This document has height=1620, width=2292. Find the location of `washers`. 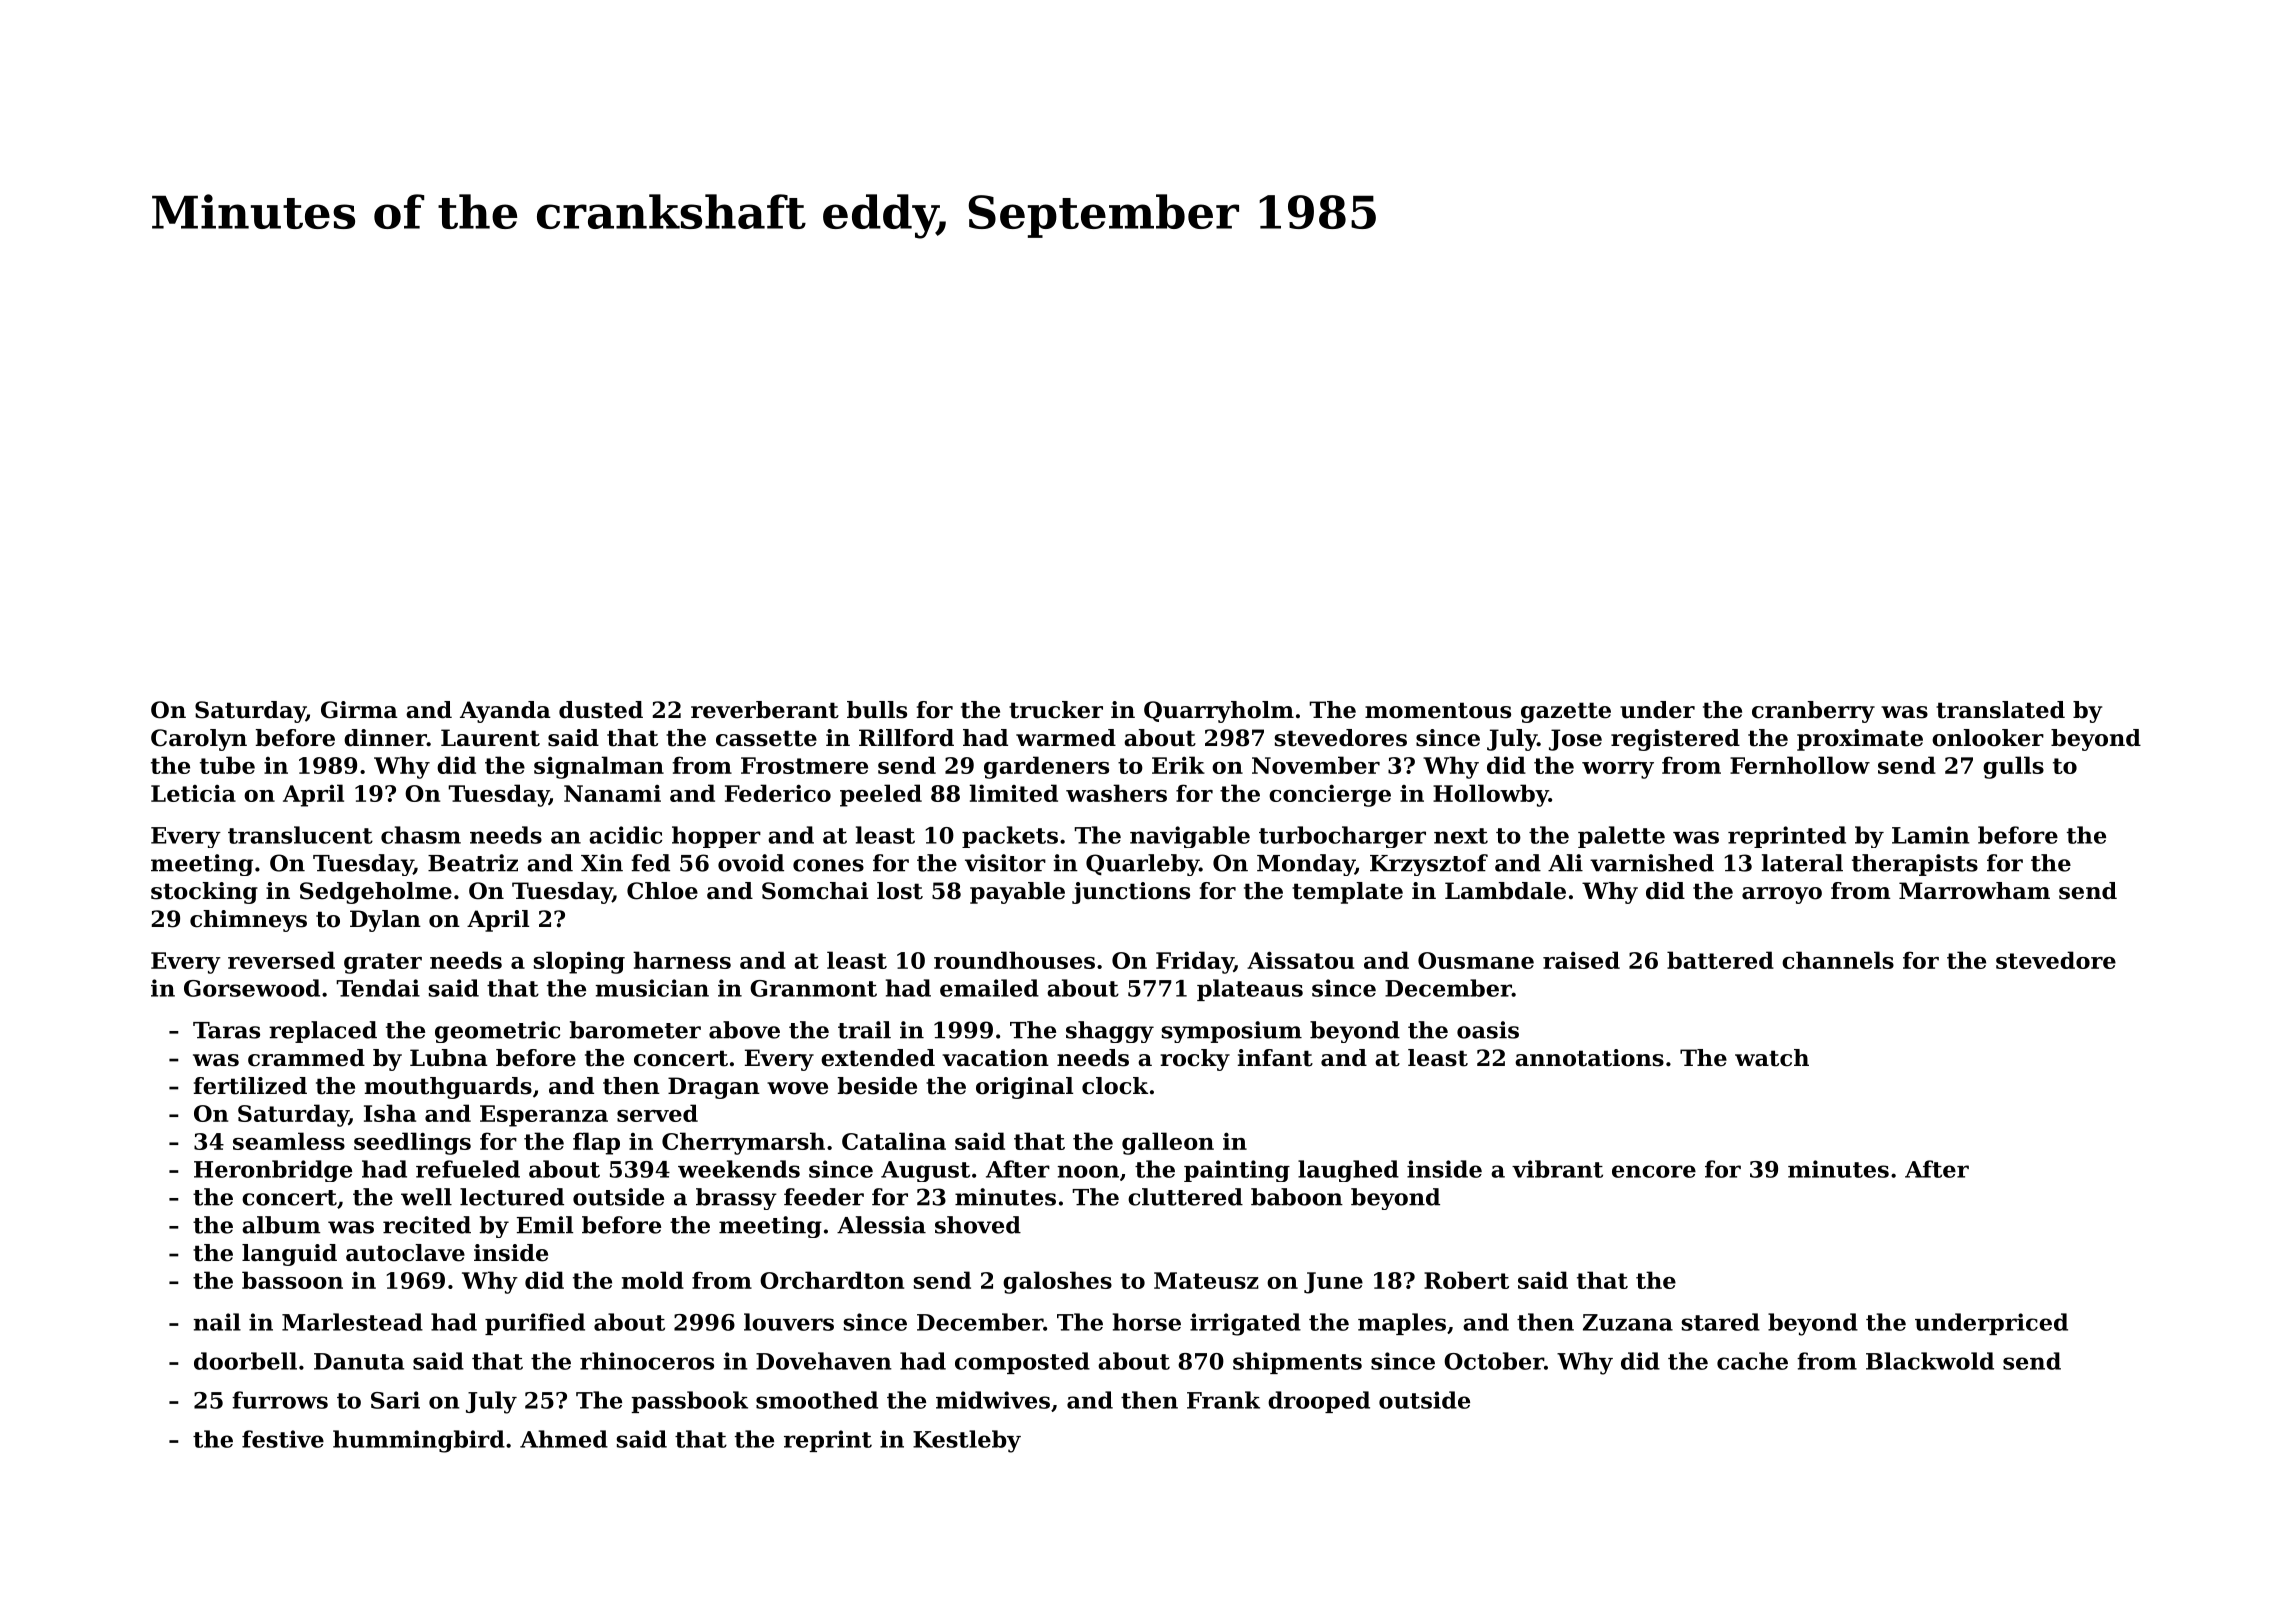

washers is located at coordinates (1116, 793).
